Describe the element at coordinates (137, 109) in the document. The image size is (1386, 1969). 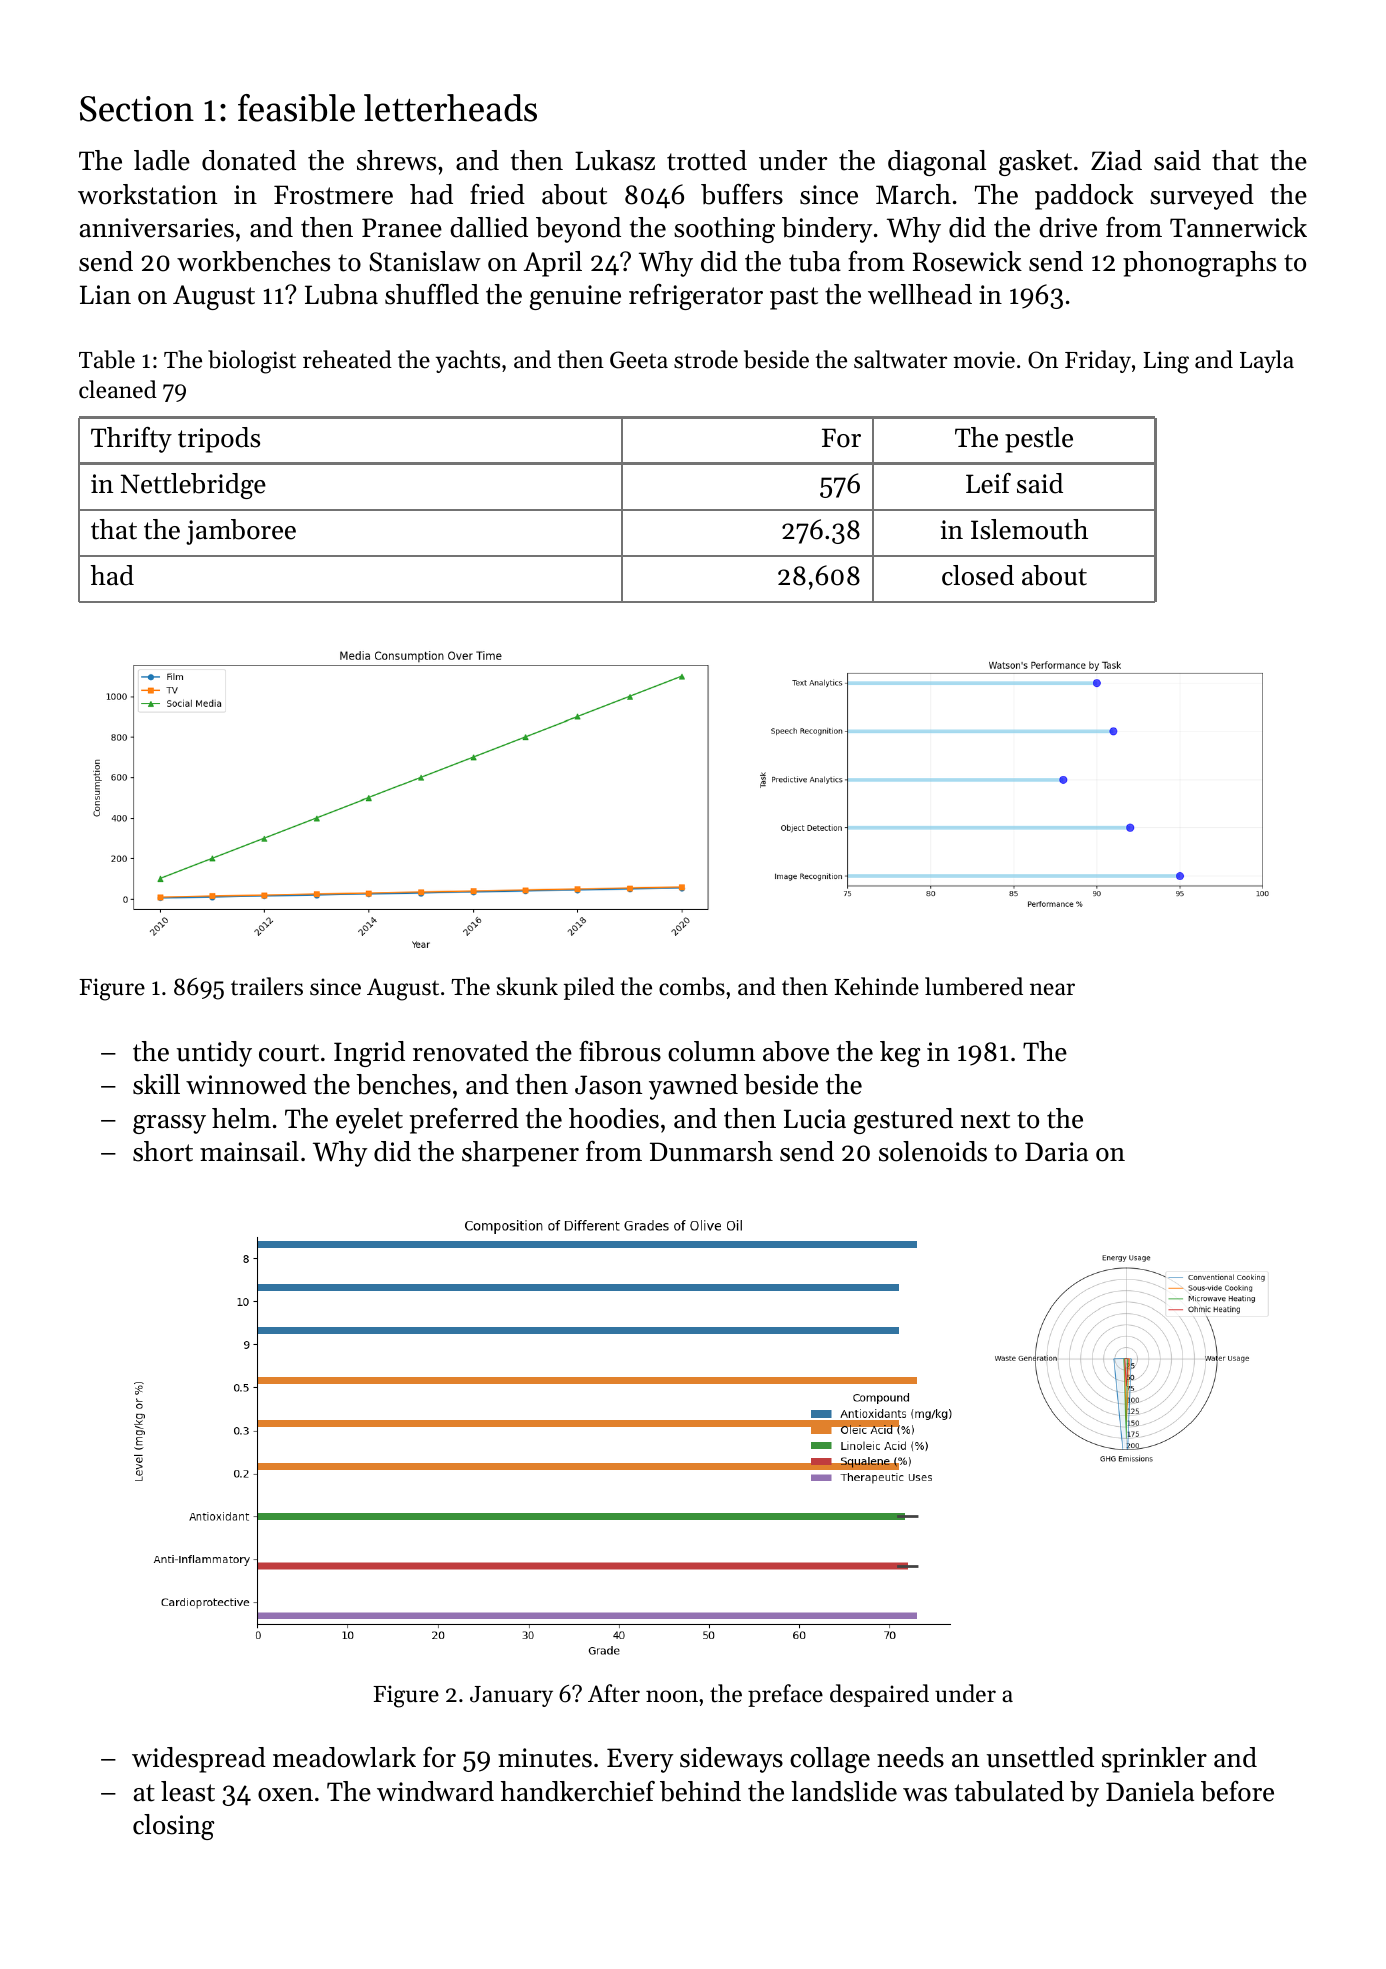
I see `Section` at that location.
